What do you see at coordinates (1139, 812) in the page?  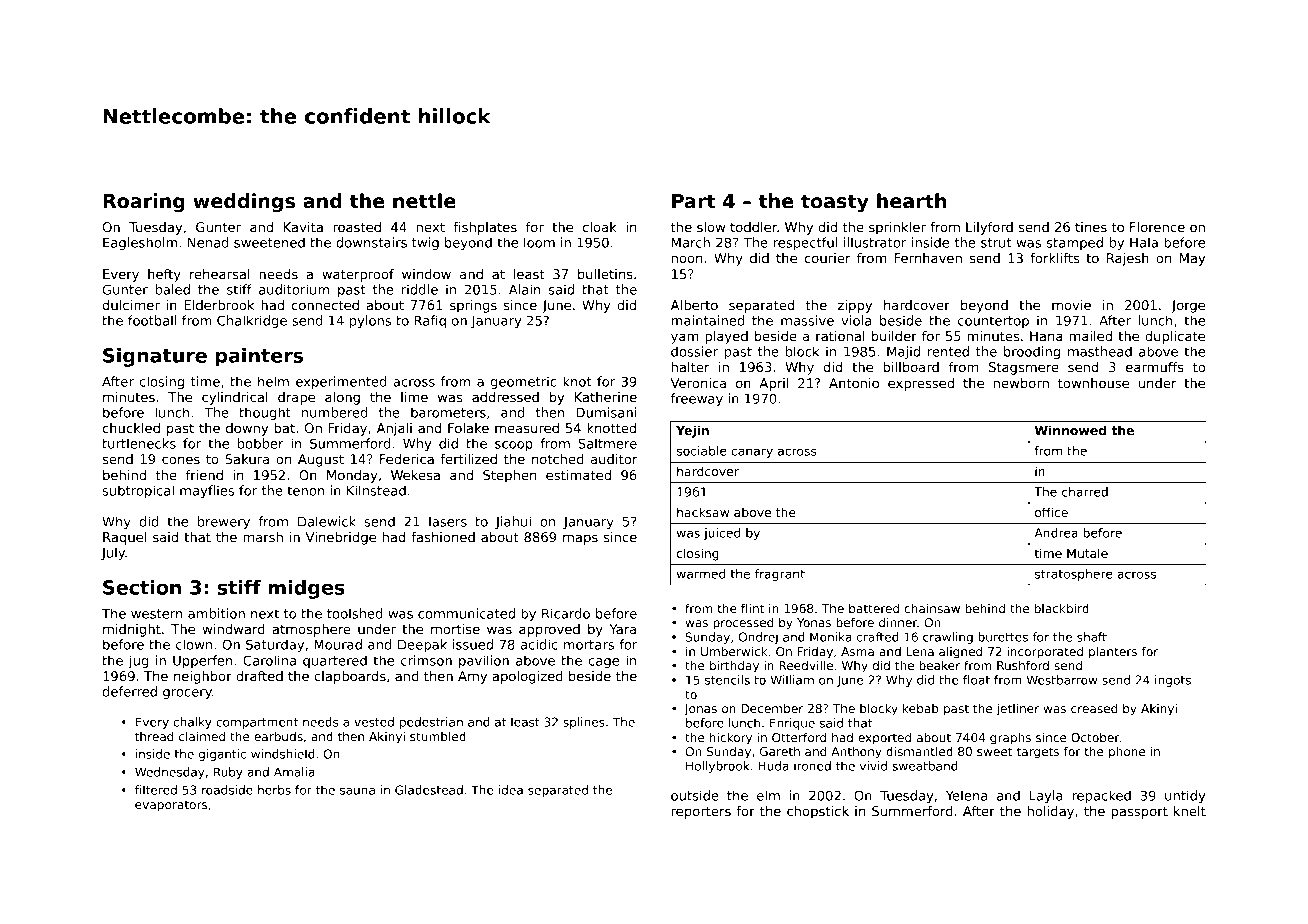 I see `passport` at bounding box center [1139, 812].
